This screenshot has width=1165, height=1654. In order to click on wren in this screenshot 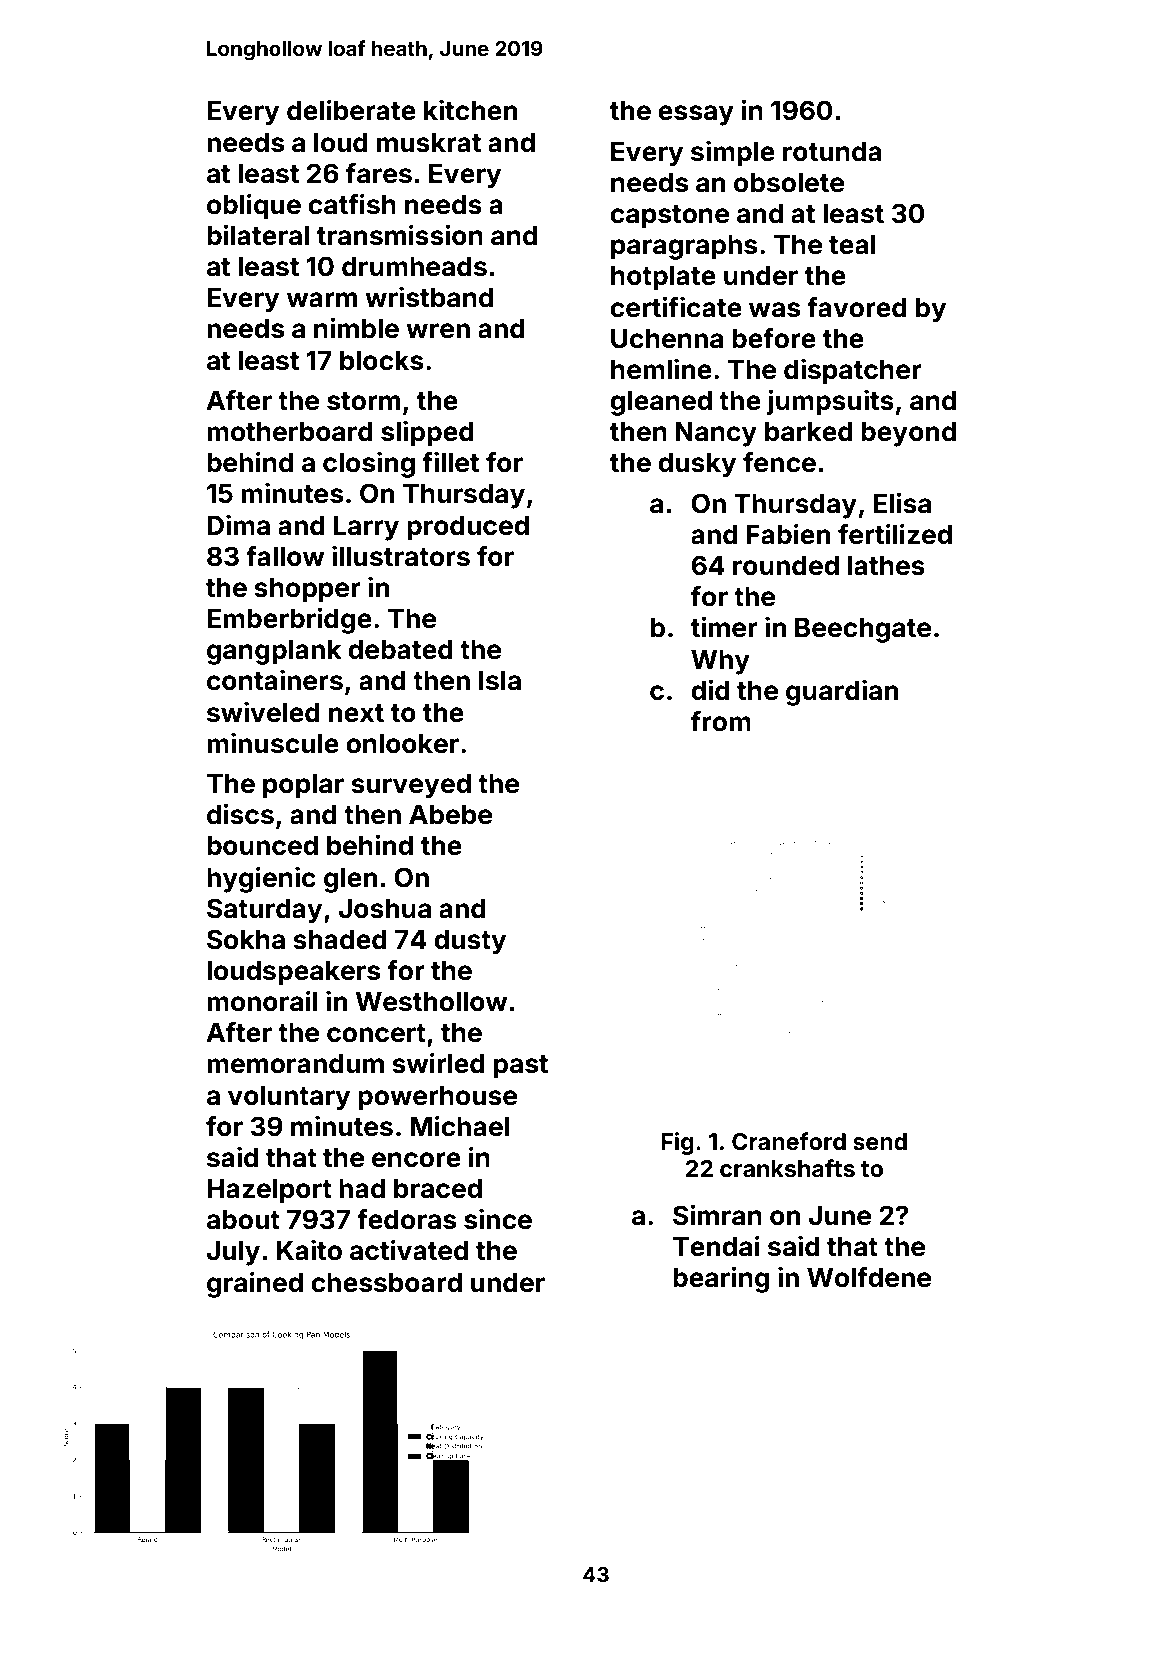, I will do `click(438, 331)`.
